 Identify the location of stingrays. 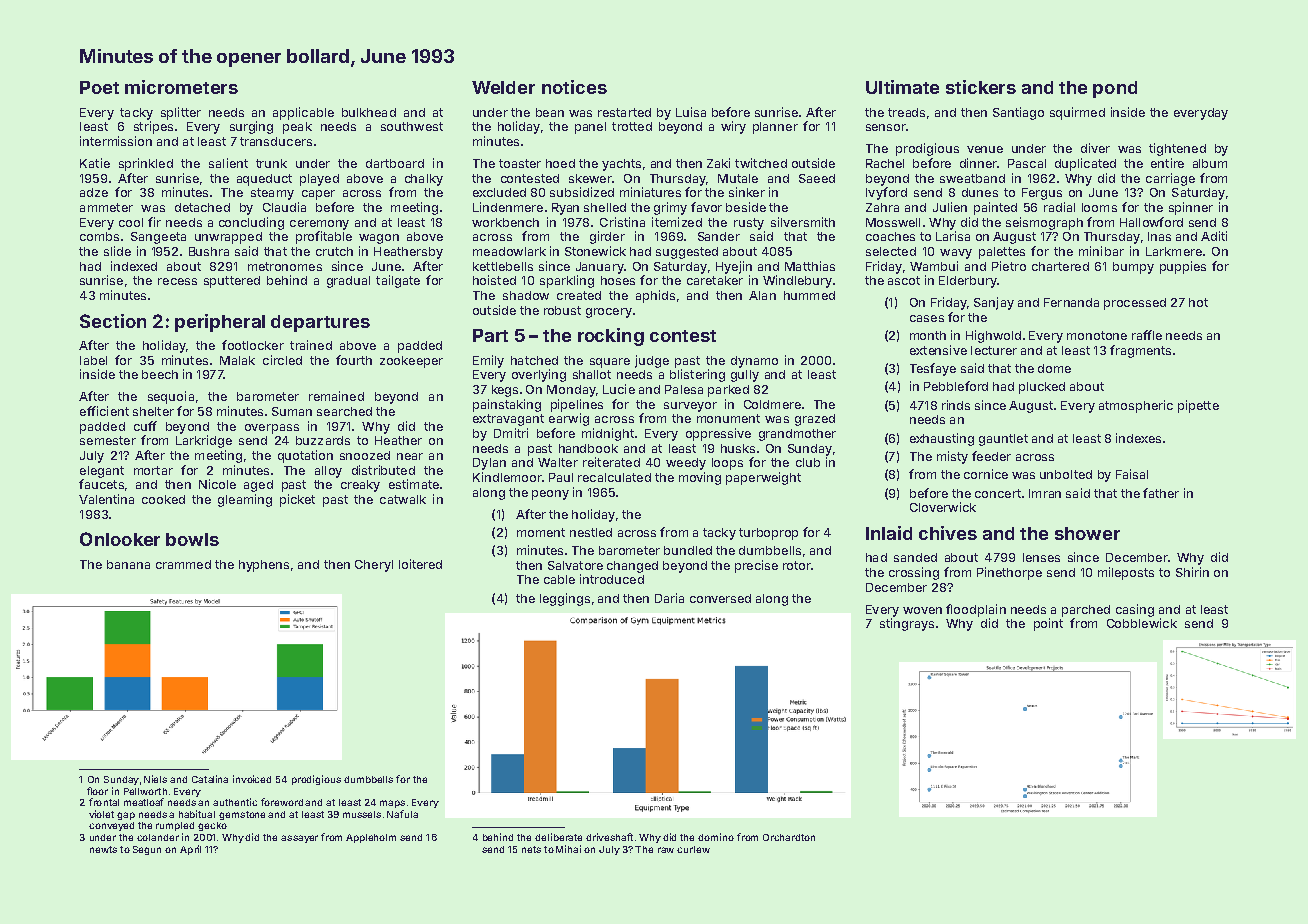
(907, 624).
